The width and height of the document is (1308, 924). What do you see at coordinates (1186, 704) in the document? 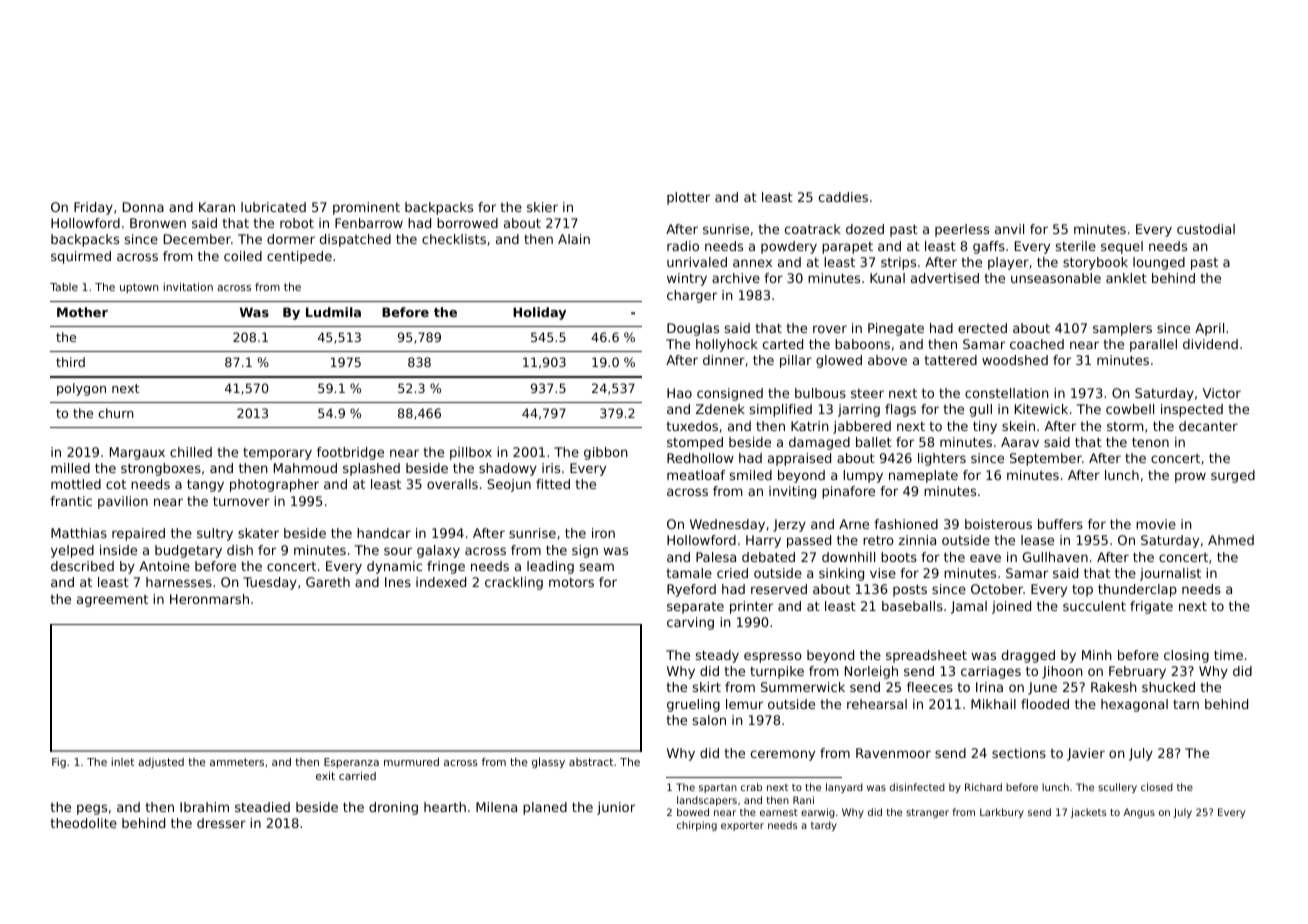
I see `tarn` at bounding box center [1186, 704].
